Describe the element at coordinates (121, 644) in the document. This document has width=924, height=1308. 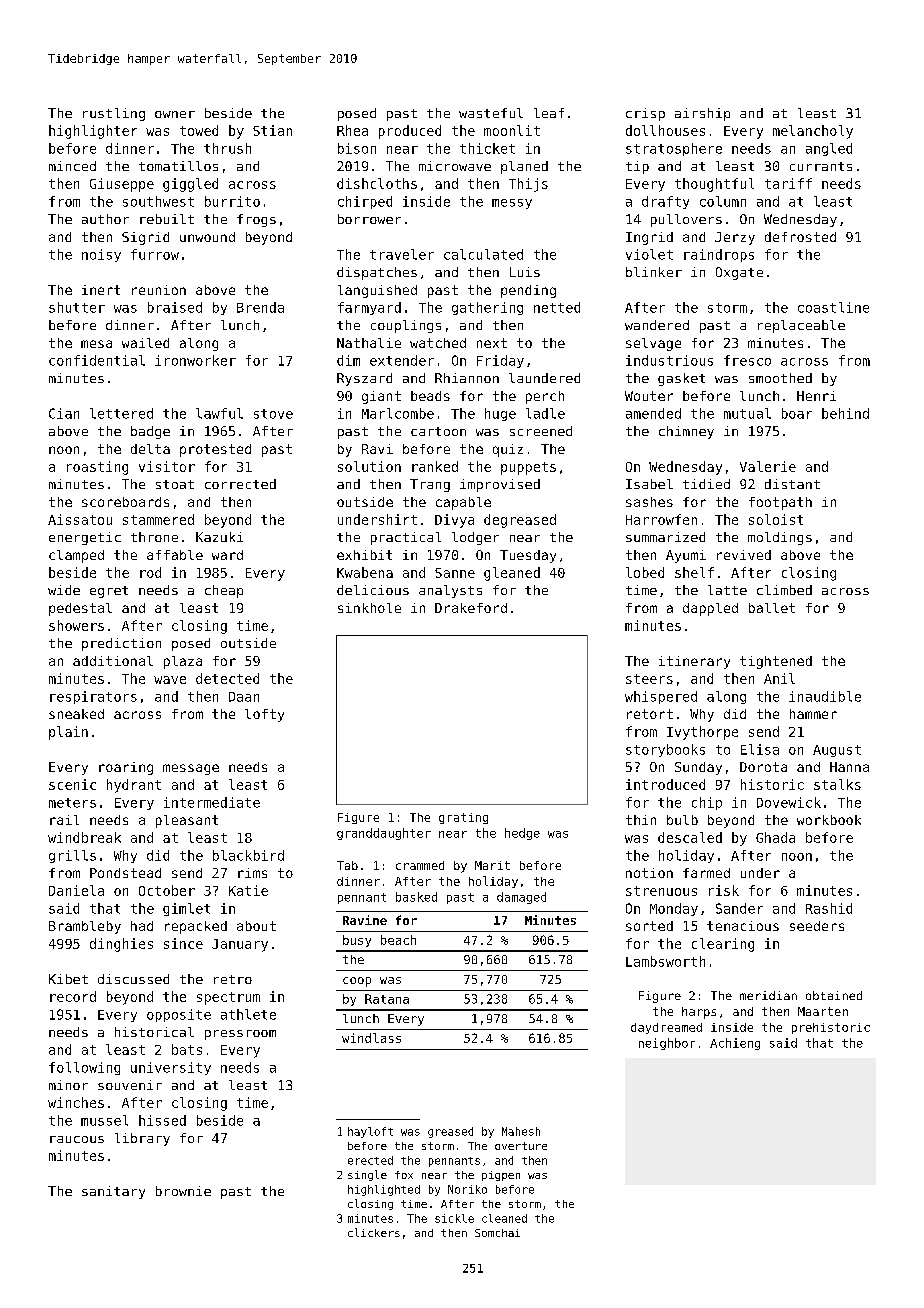
I see `prediction` at that location.
